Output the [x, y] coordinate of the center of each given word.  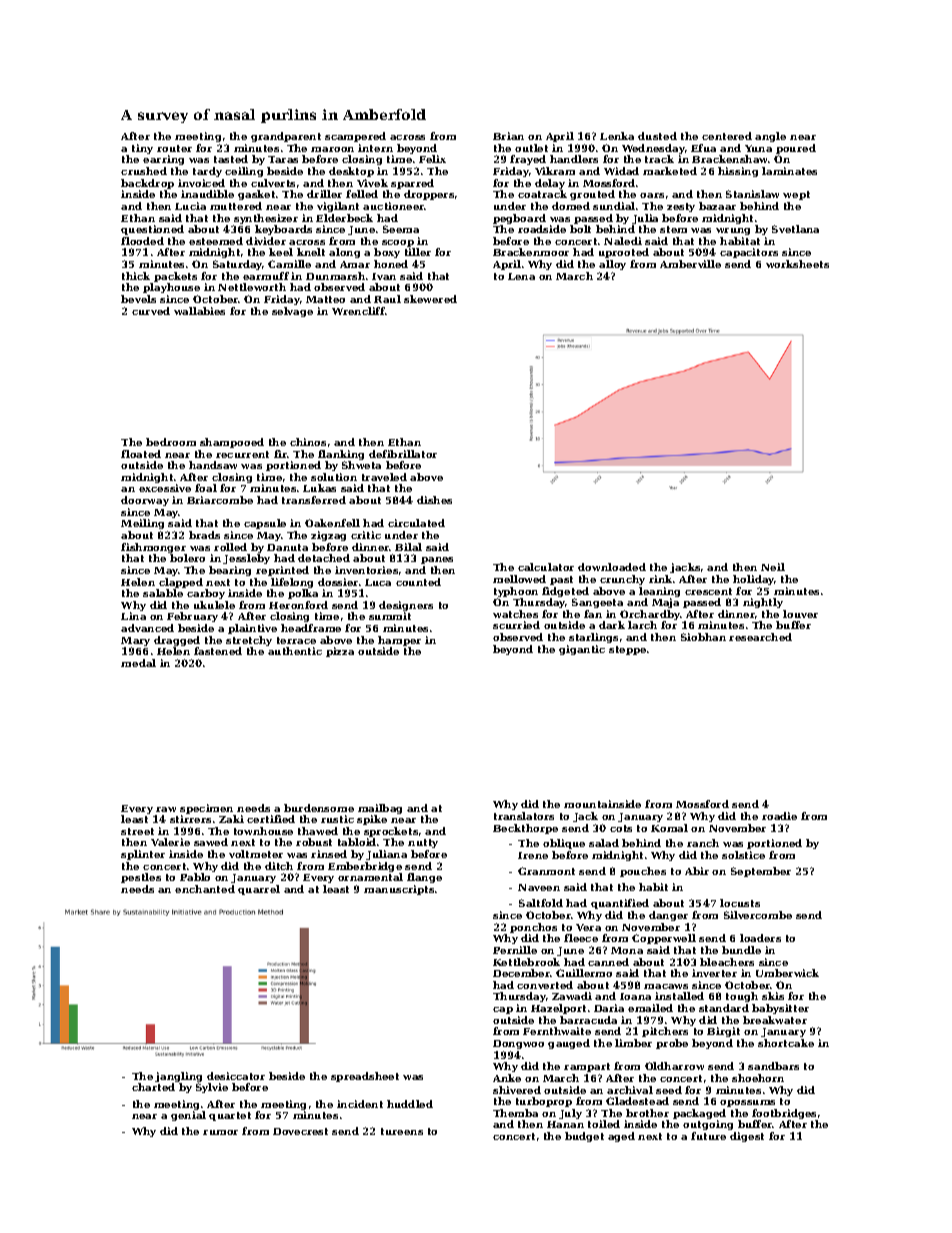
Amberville [690, 264]
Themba [515, 1113]
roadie [779, 816]
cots [621, 828]
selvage [292, 312]
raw [166, 809]
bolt [580, 229]
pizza [340, 652]
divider [266, 241]
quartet [230, 1116]
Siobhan [703, 637]
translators [524, 816]
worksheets [797, 264]
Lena [521, 276]
